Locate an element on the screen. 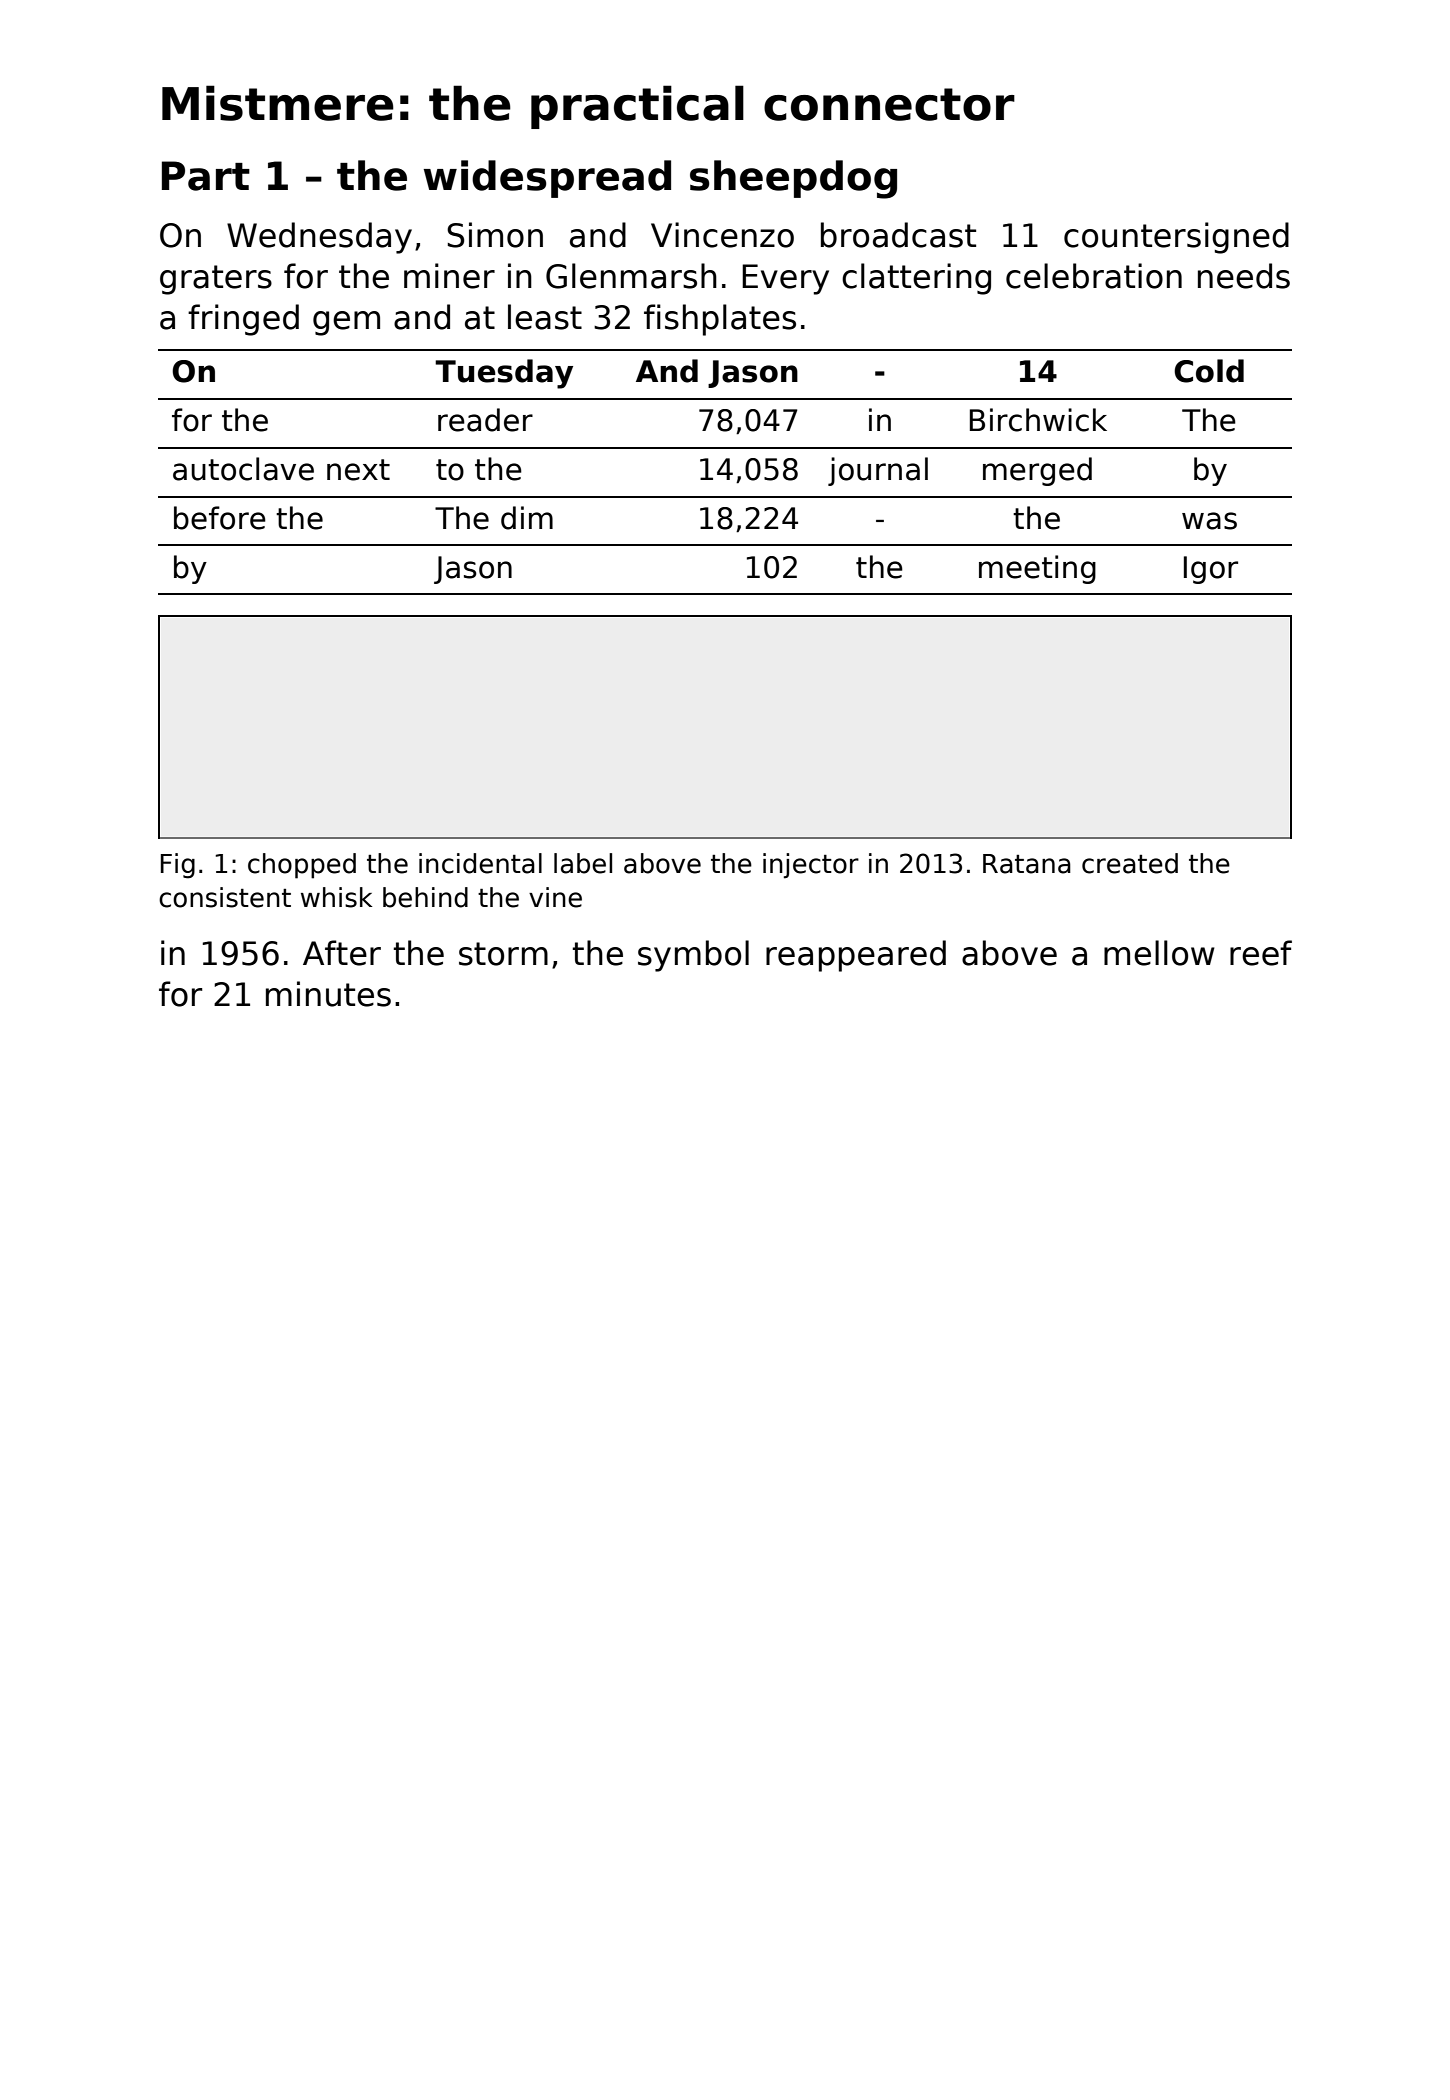 The width and height of the screenshot is (1450, 2100). Igor is located at coordinates (1211, 570).
